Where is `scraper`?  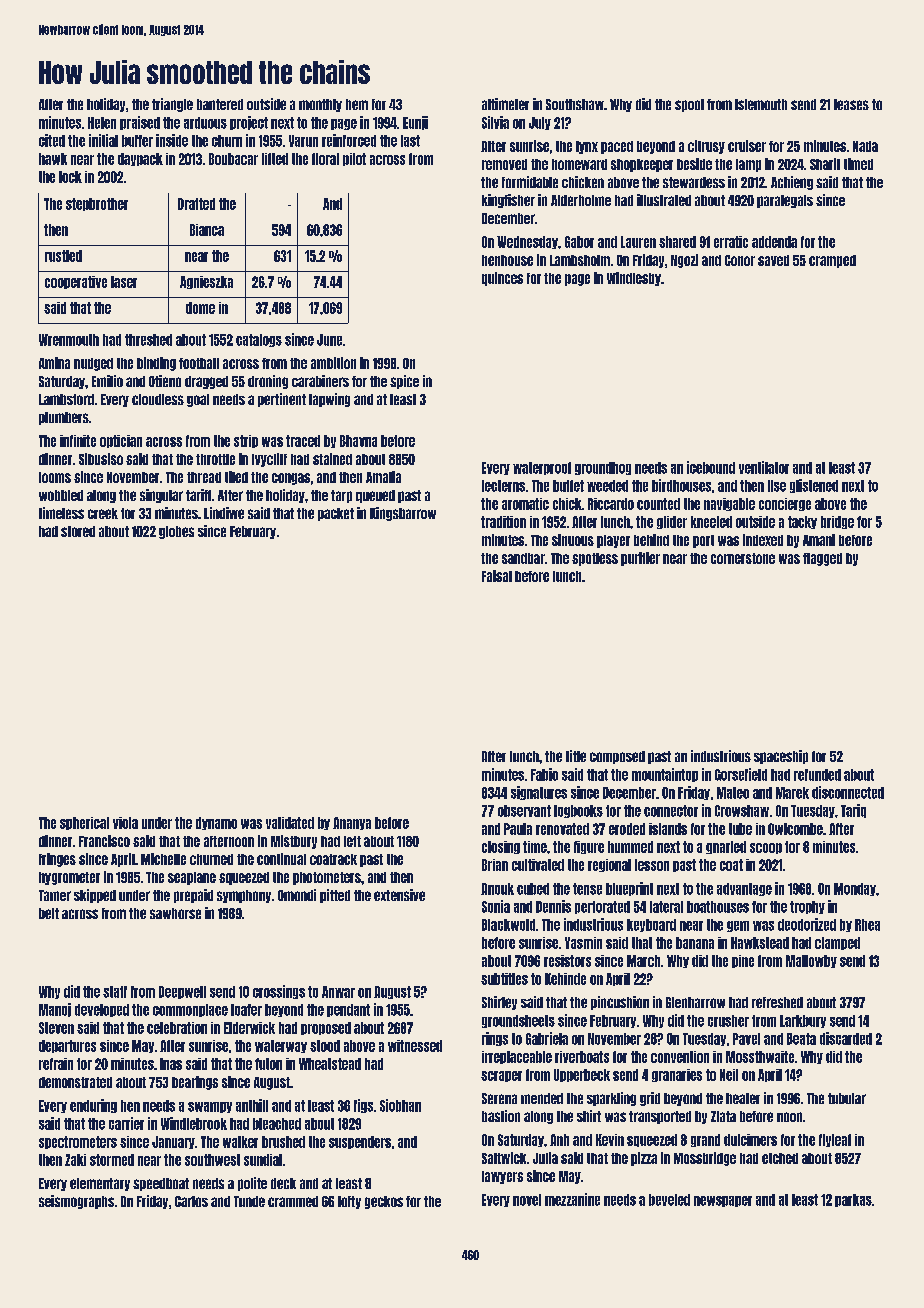
scraper is located at coordinates (501, 1076).
